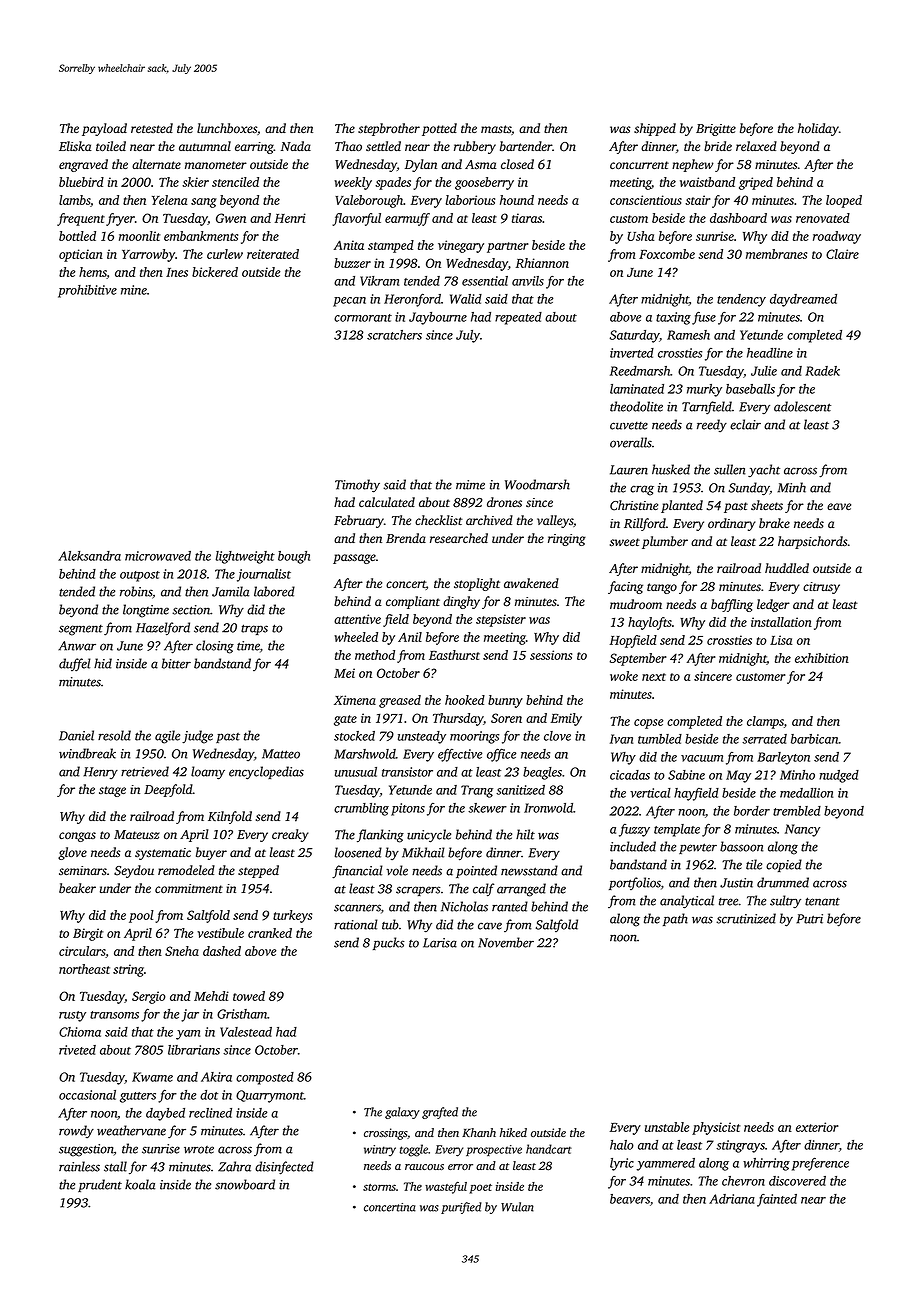 The image size is (924, 1308). What do you see at coordinates (817, 1127) in the document?
I see `exterior` at bounding box center [817, 1127].
